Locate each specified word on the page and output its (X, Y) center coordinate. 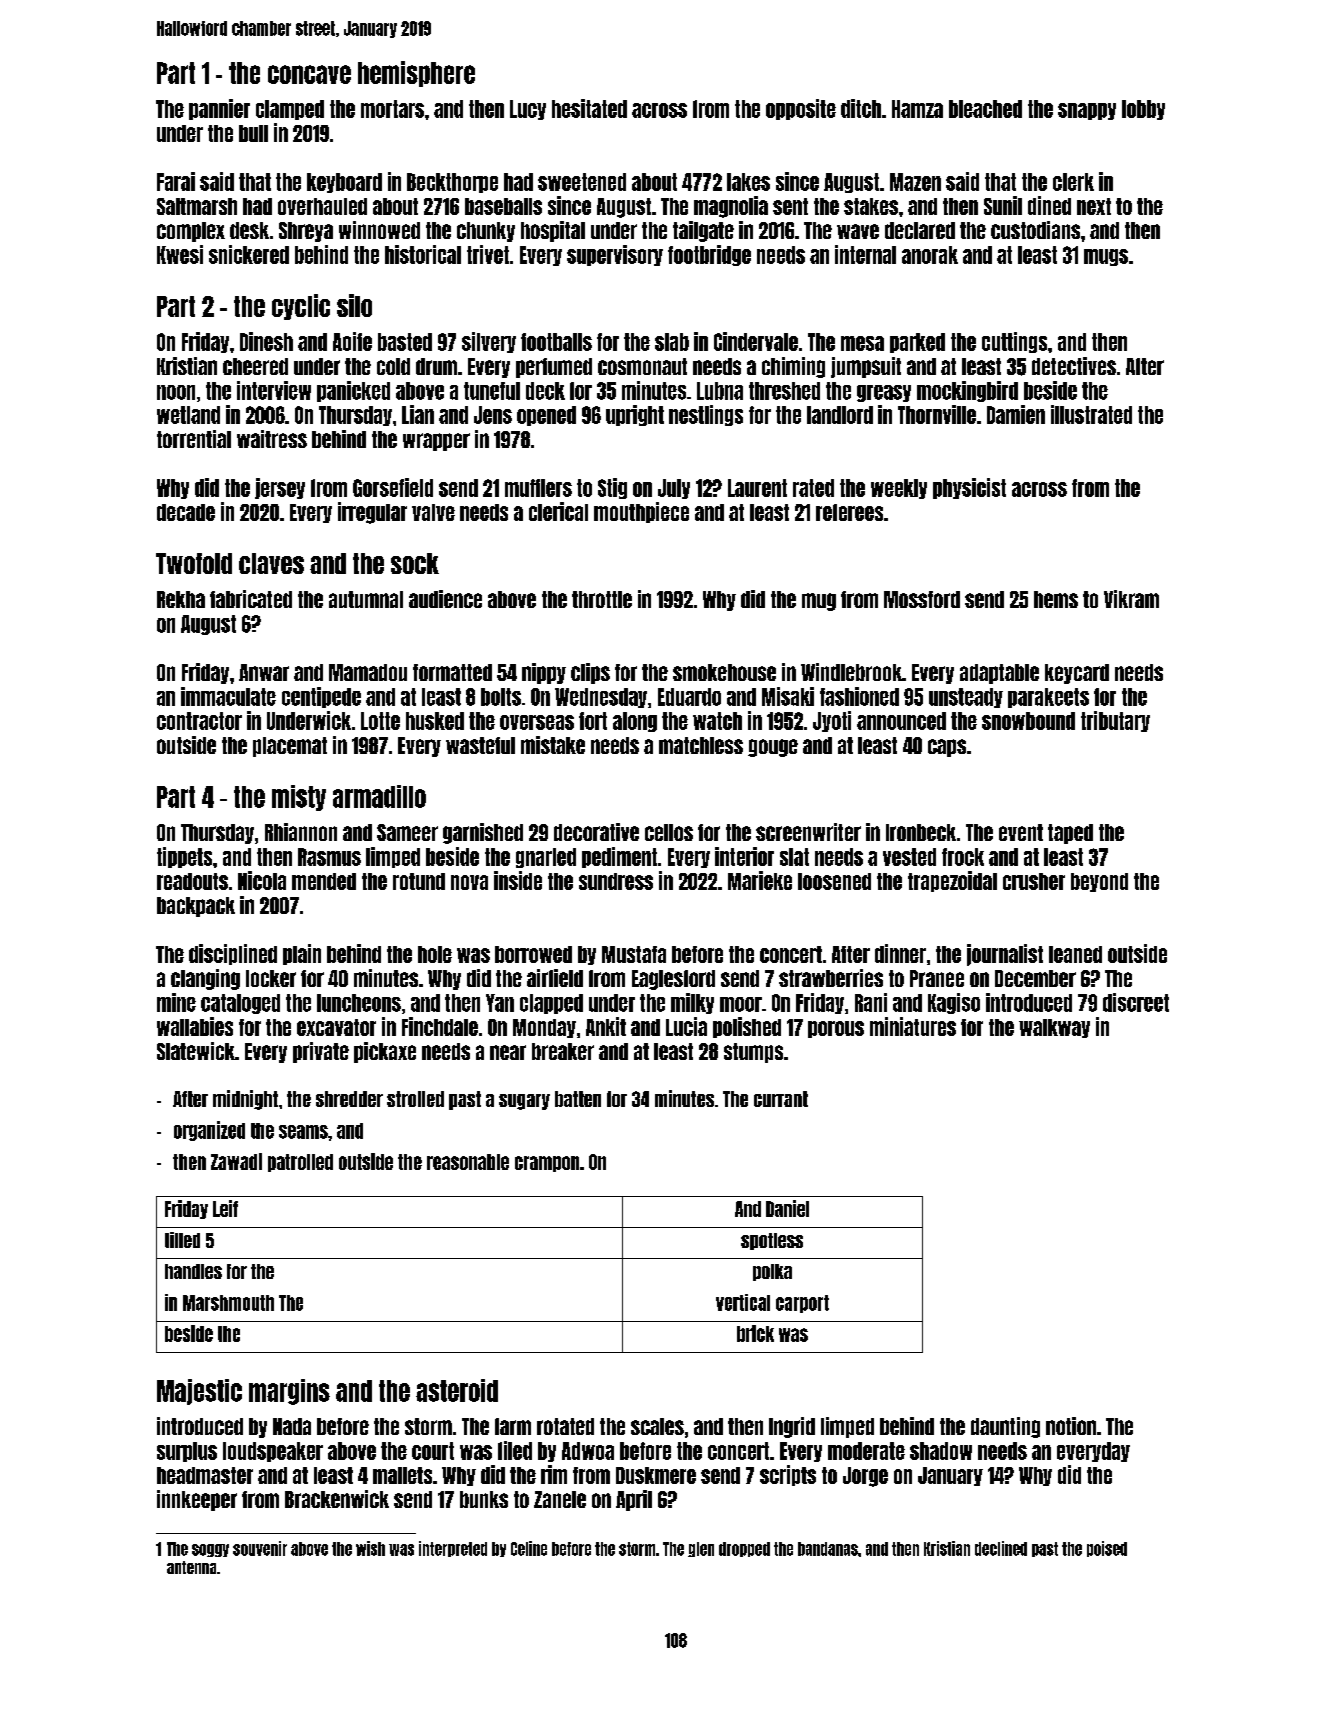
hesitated (589, 108)
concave (309, 74)
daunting (1005, 1427)
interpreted (453, 1549)
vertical (743, 1302)
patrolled (300, 1163)
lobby (1143, 110)
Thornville (937, 414)
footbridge (709, 255)
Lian (418, 414)
